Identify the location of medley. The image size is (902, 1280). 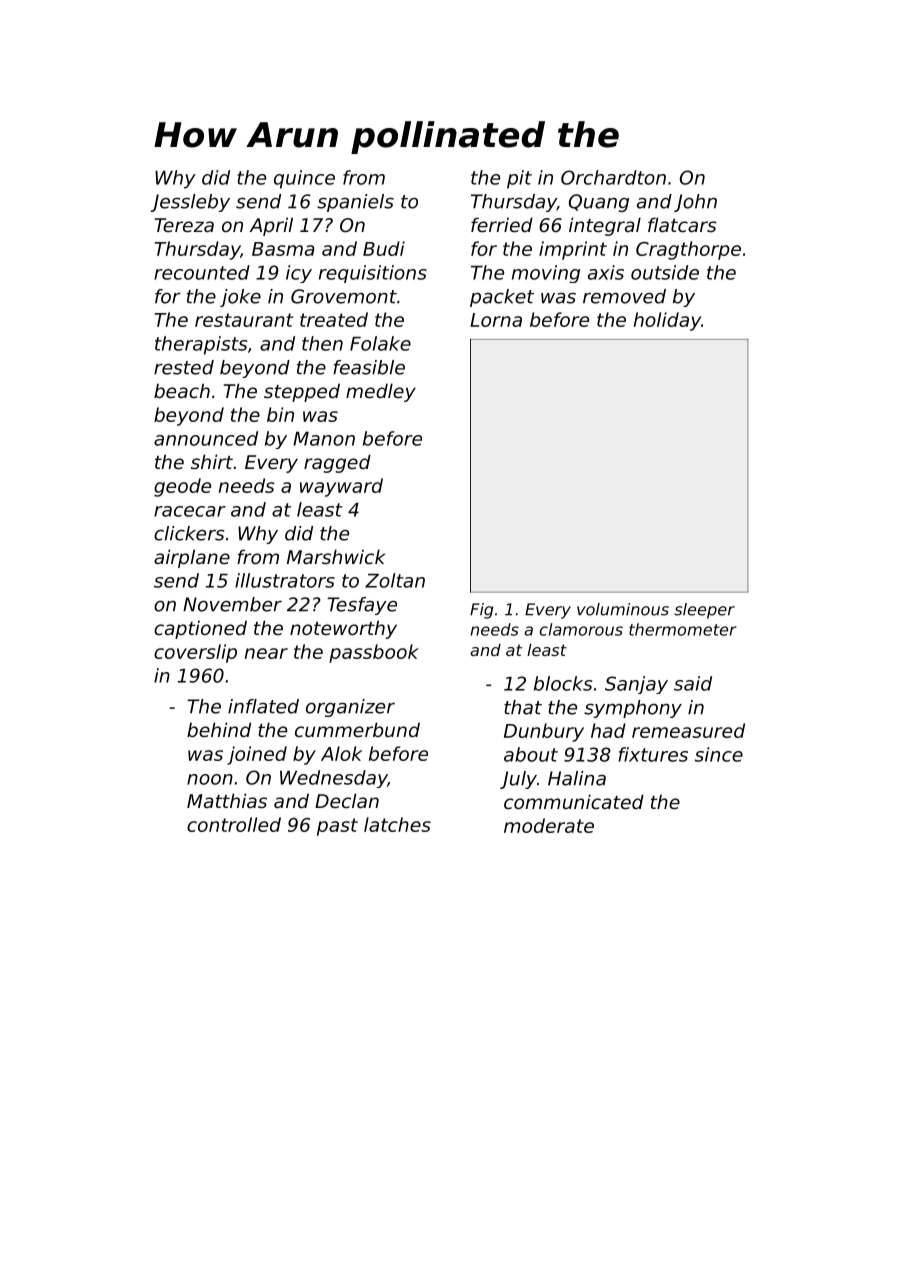
(381, 392).
